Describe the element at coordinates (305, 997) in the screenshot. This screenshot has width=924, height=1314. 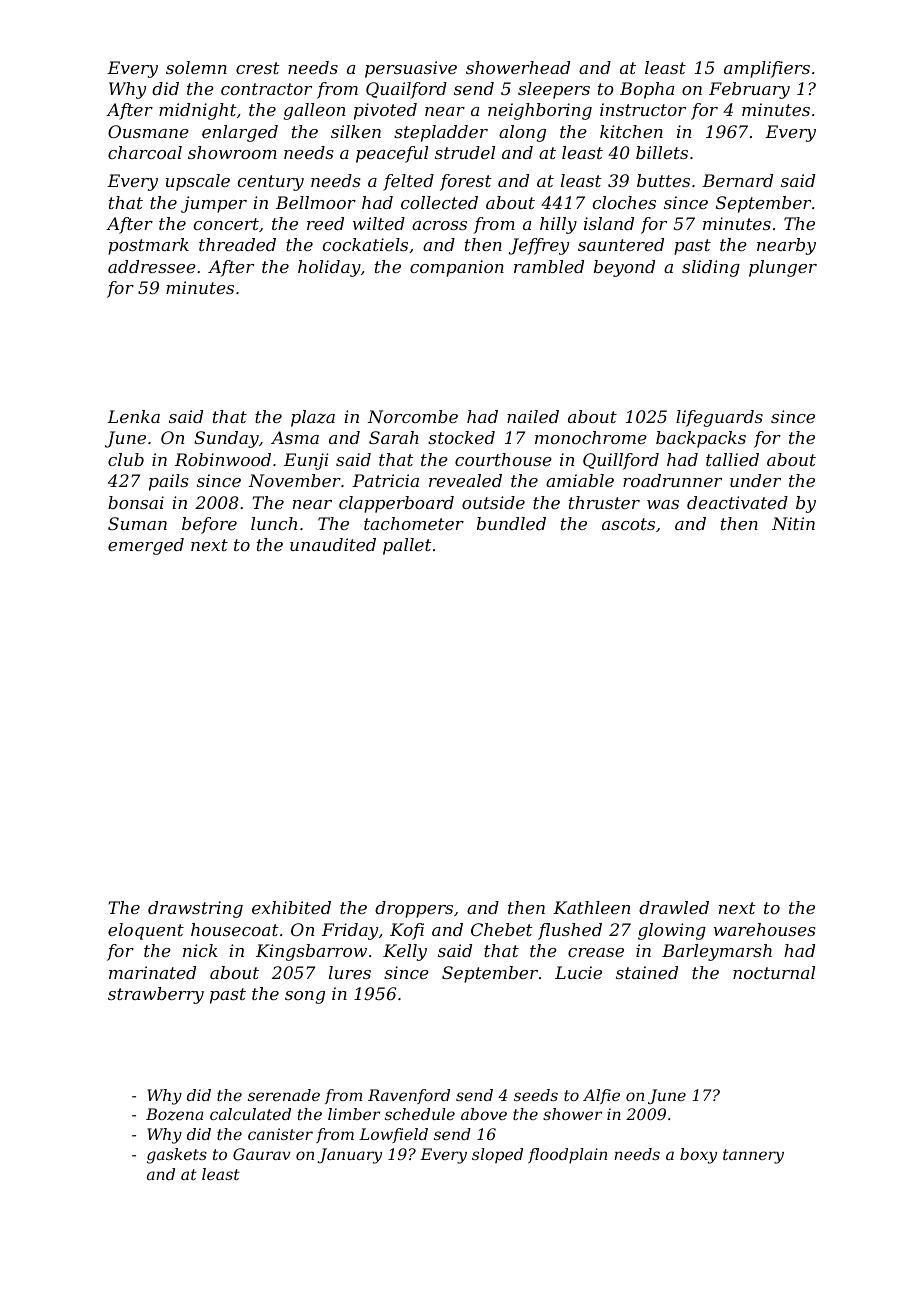
I see `song` at that location.
